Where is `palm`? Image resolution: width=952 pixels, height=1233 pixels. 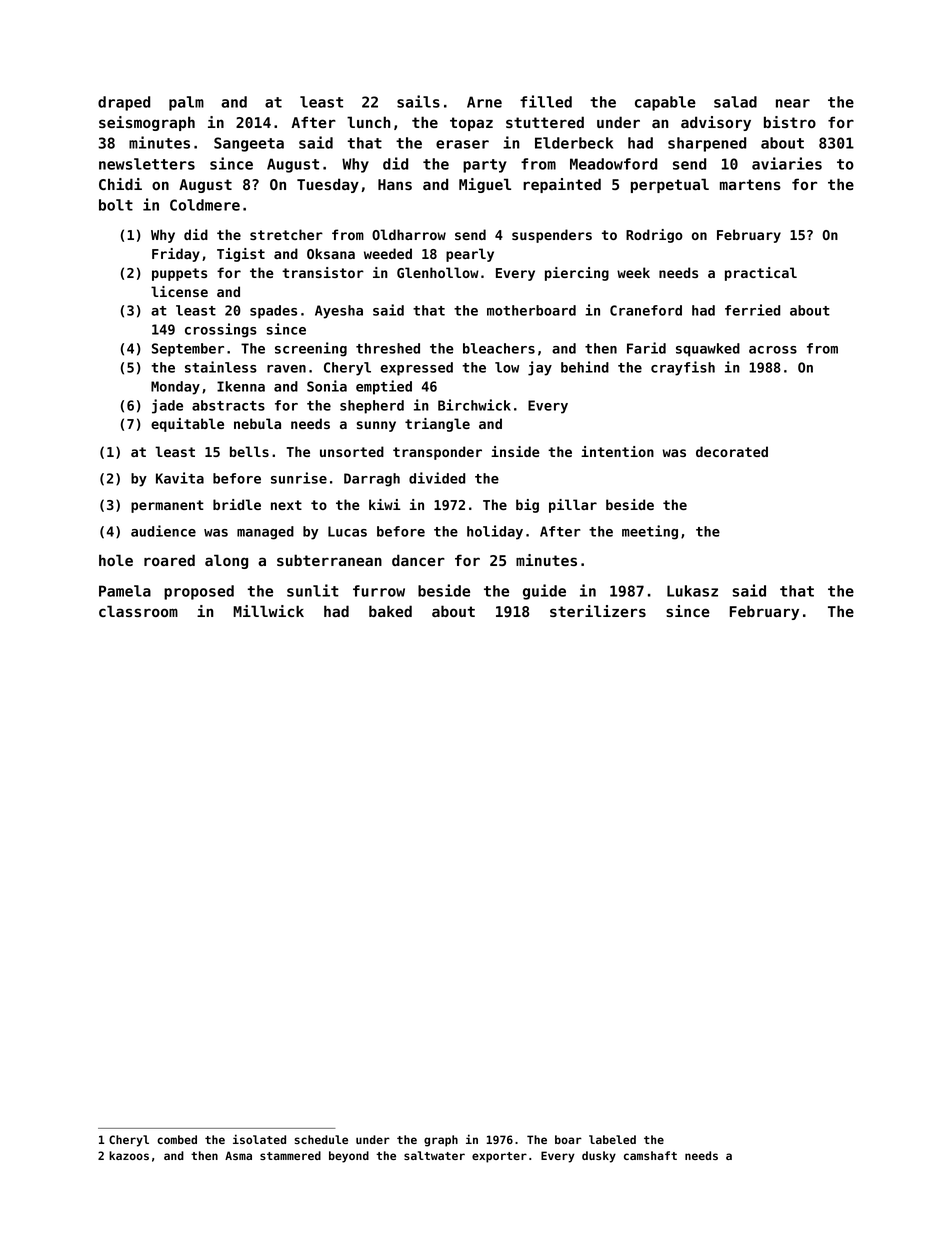
palm is located at coordinates (186, 103).
